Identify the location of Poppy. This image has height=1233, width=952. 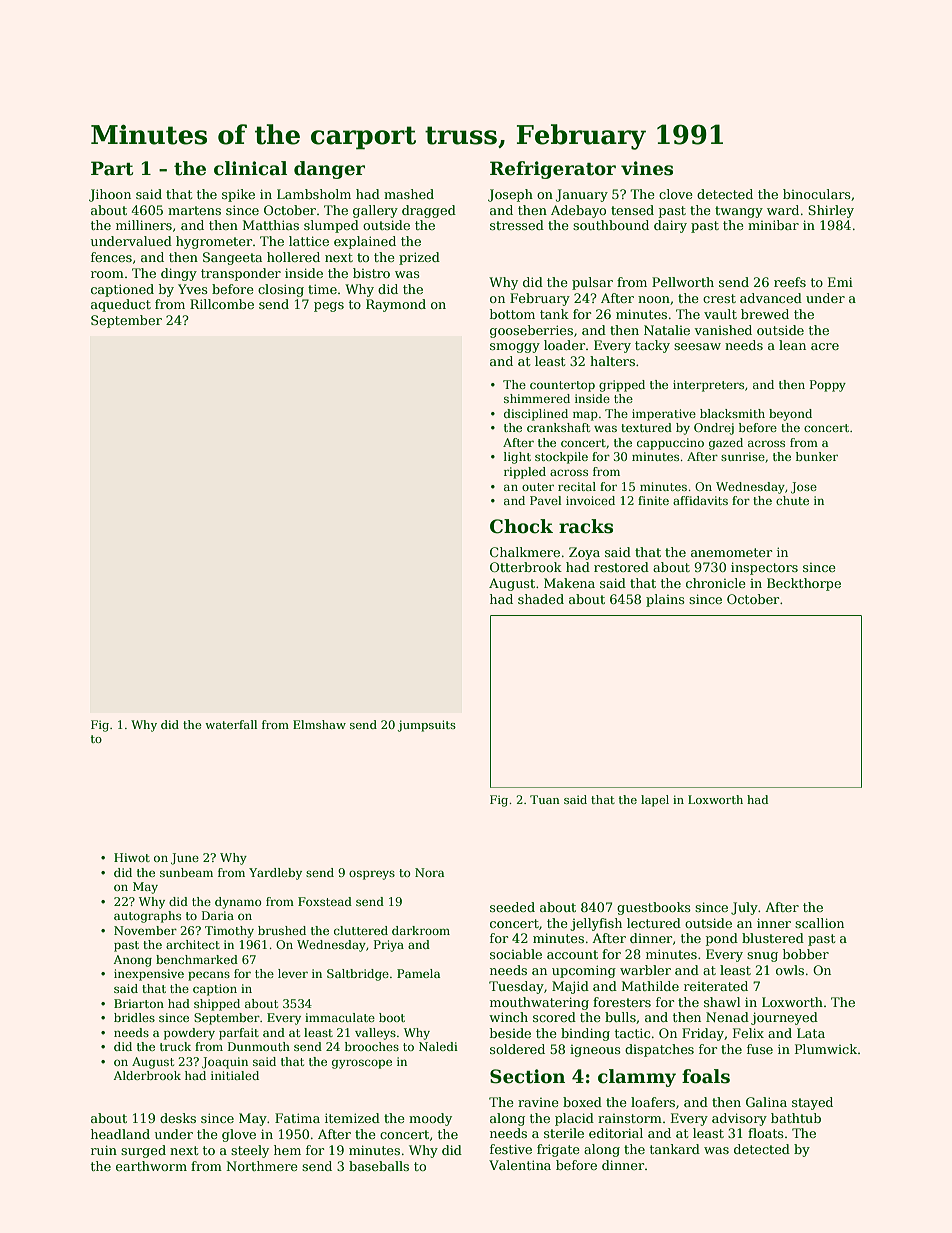
(828, 386).
